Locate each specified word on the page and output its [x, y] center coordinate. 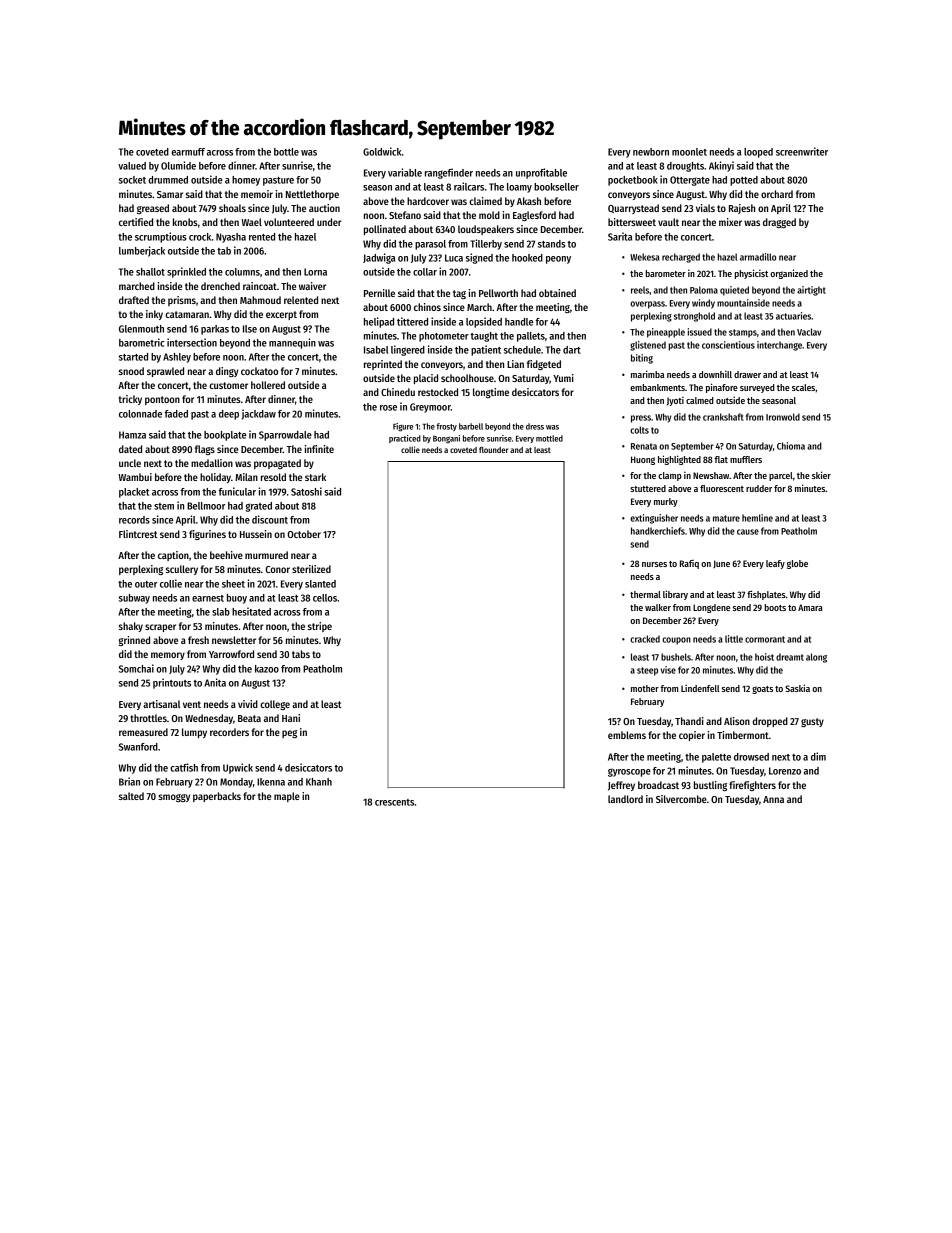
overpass [647, 305]
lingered [408, 350]
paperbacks [217, 797]
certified [136, 222]
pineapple [666, 333]
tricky [130, 400]
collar [425, 272]
